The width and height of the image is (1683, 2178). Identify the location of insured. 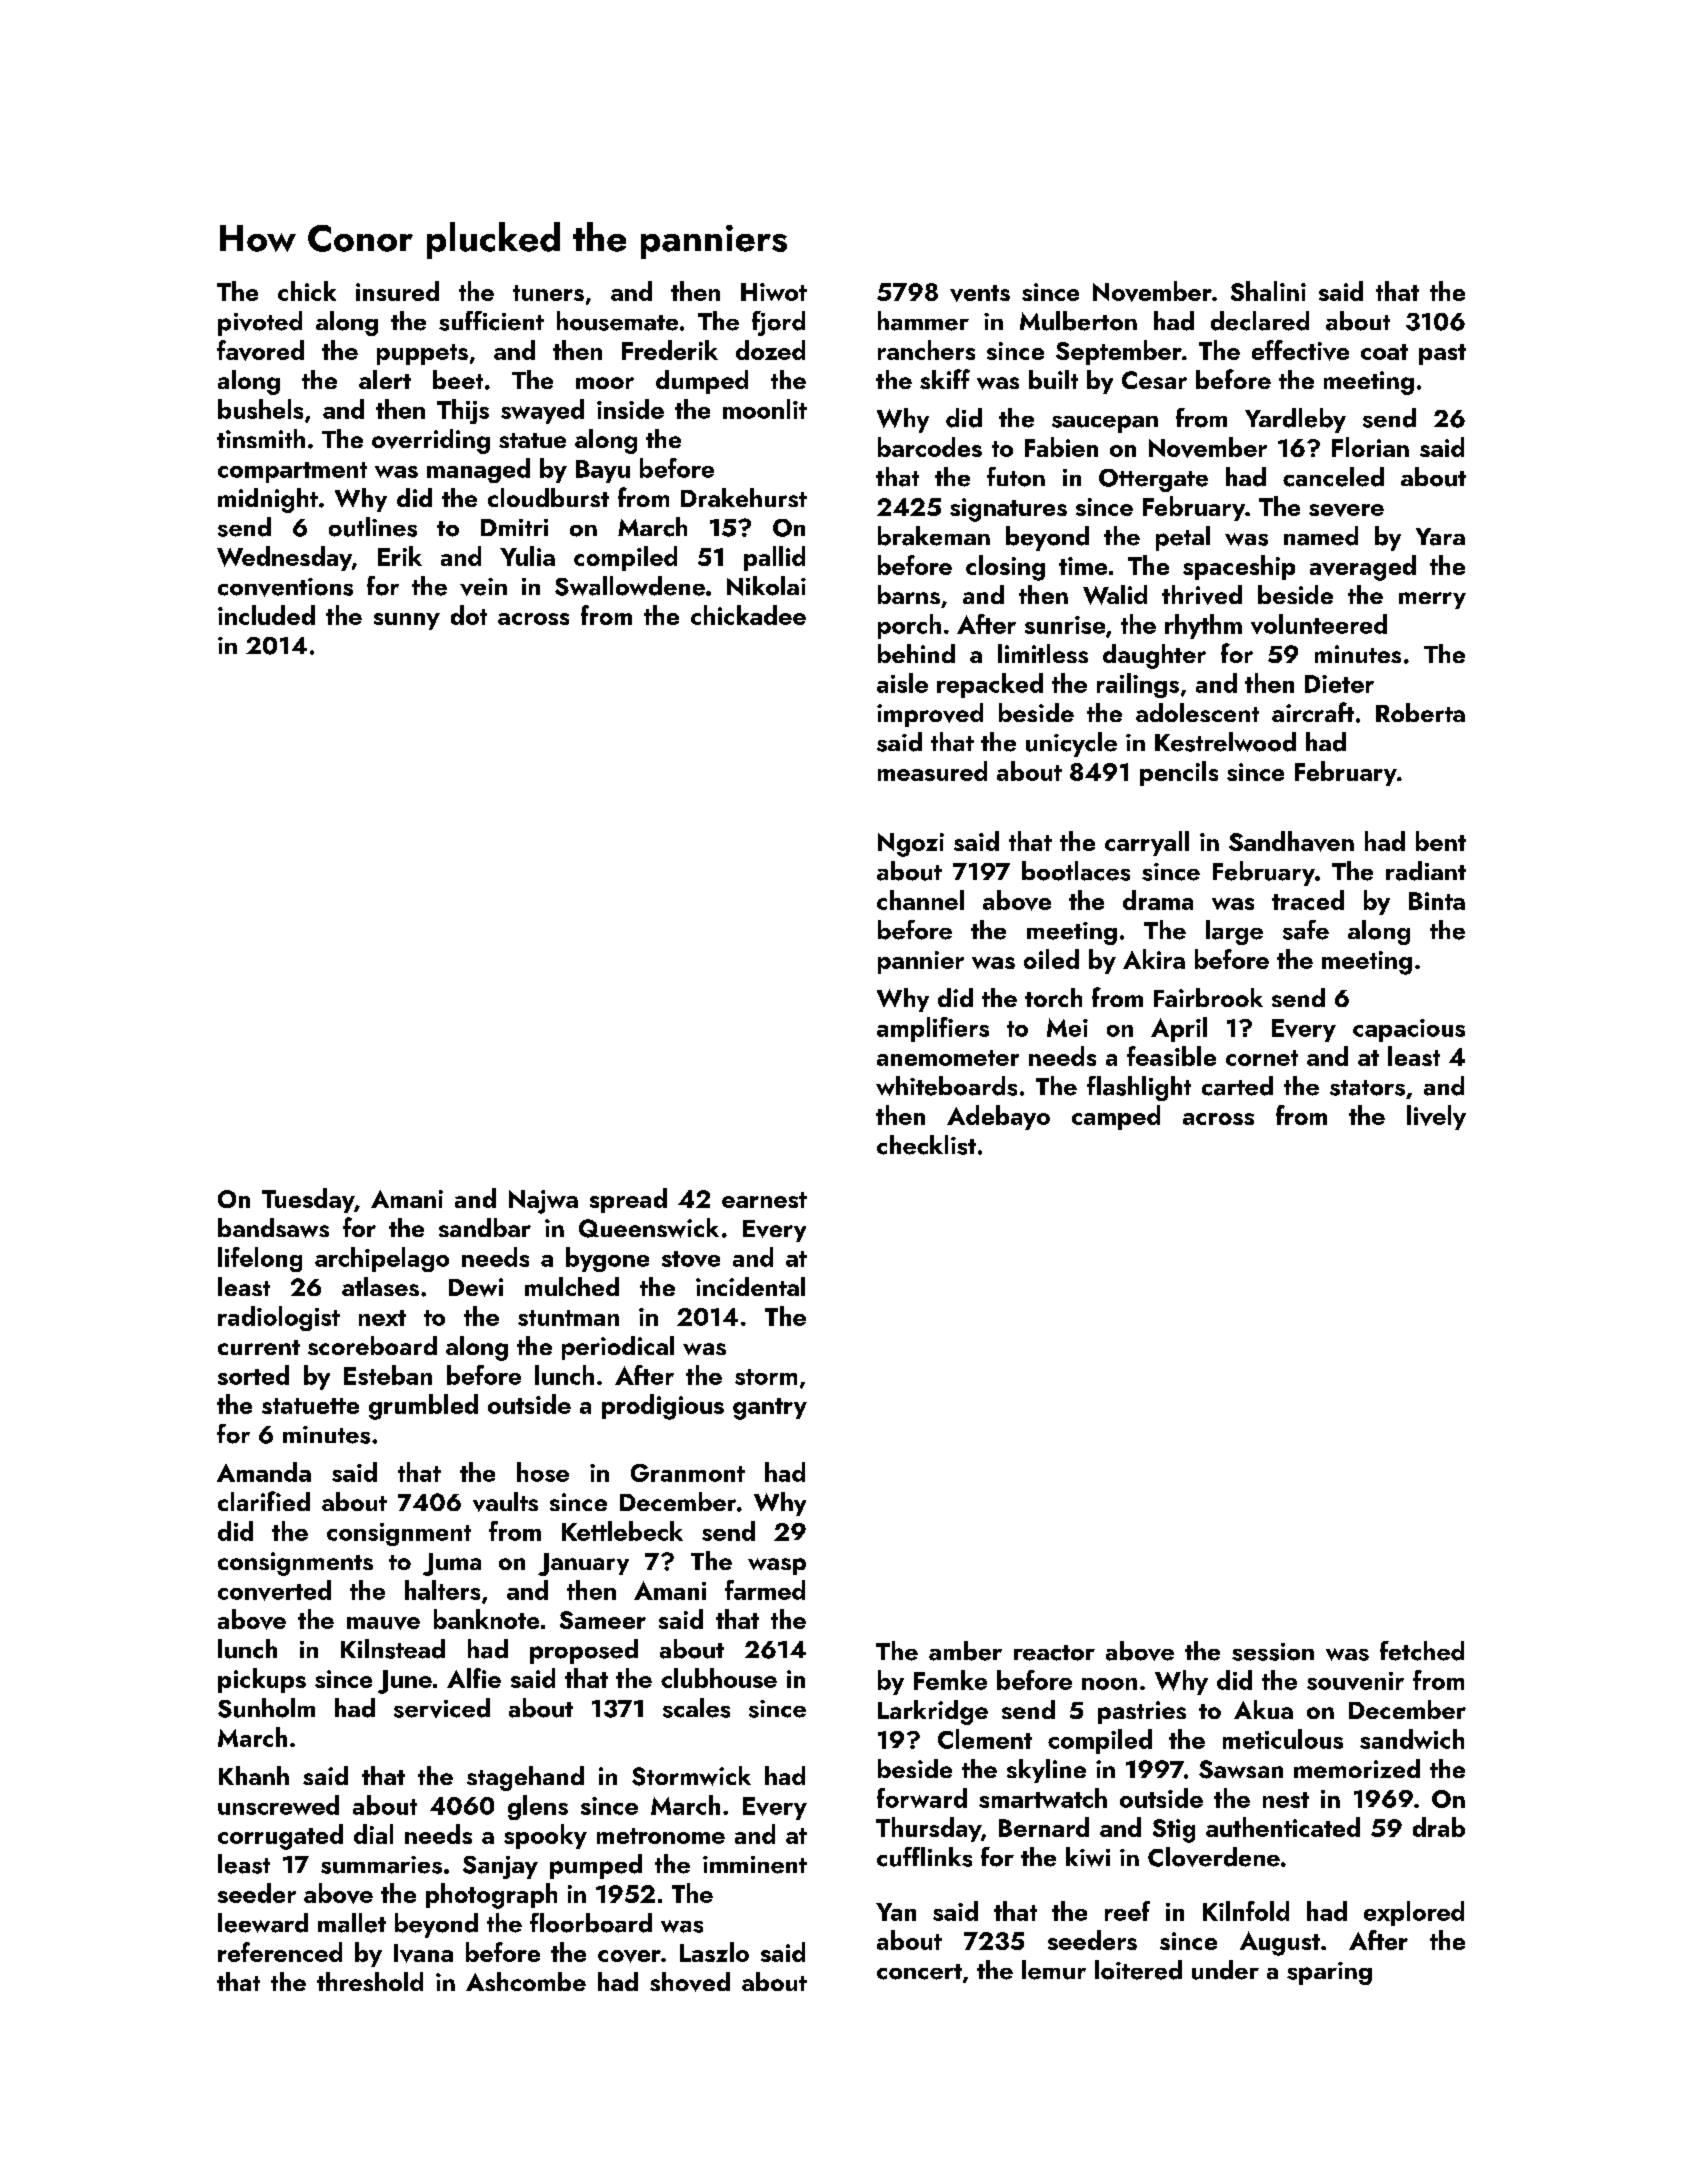
(397, 291).
